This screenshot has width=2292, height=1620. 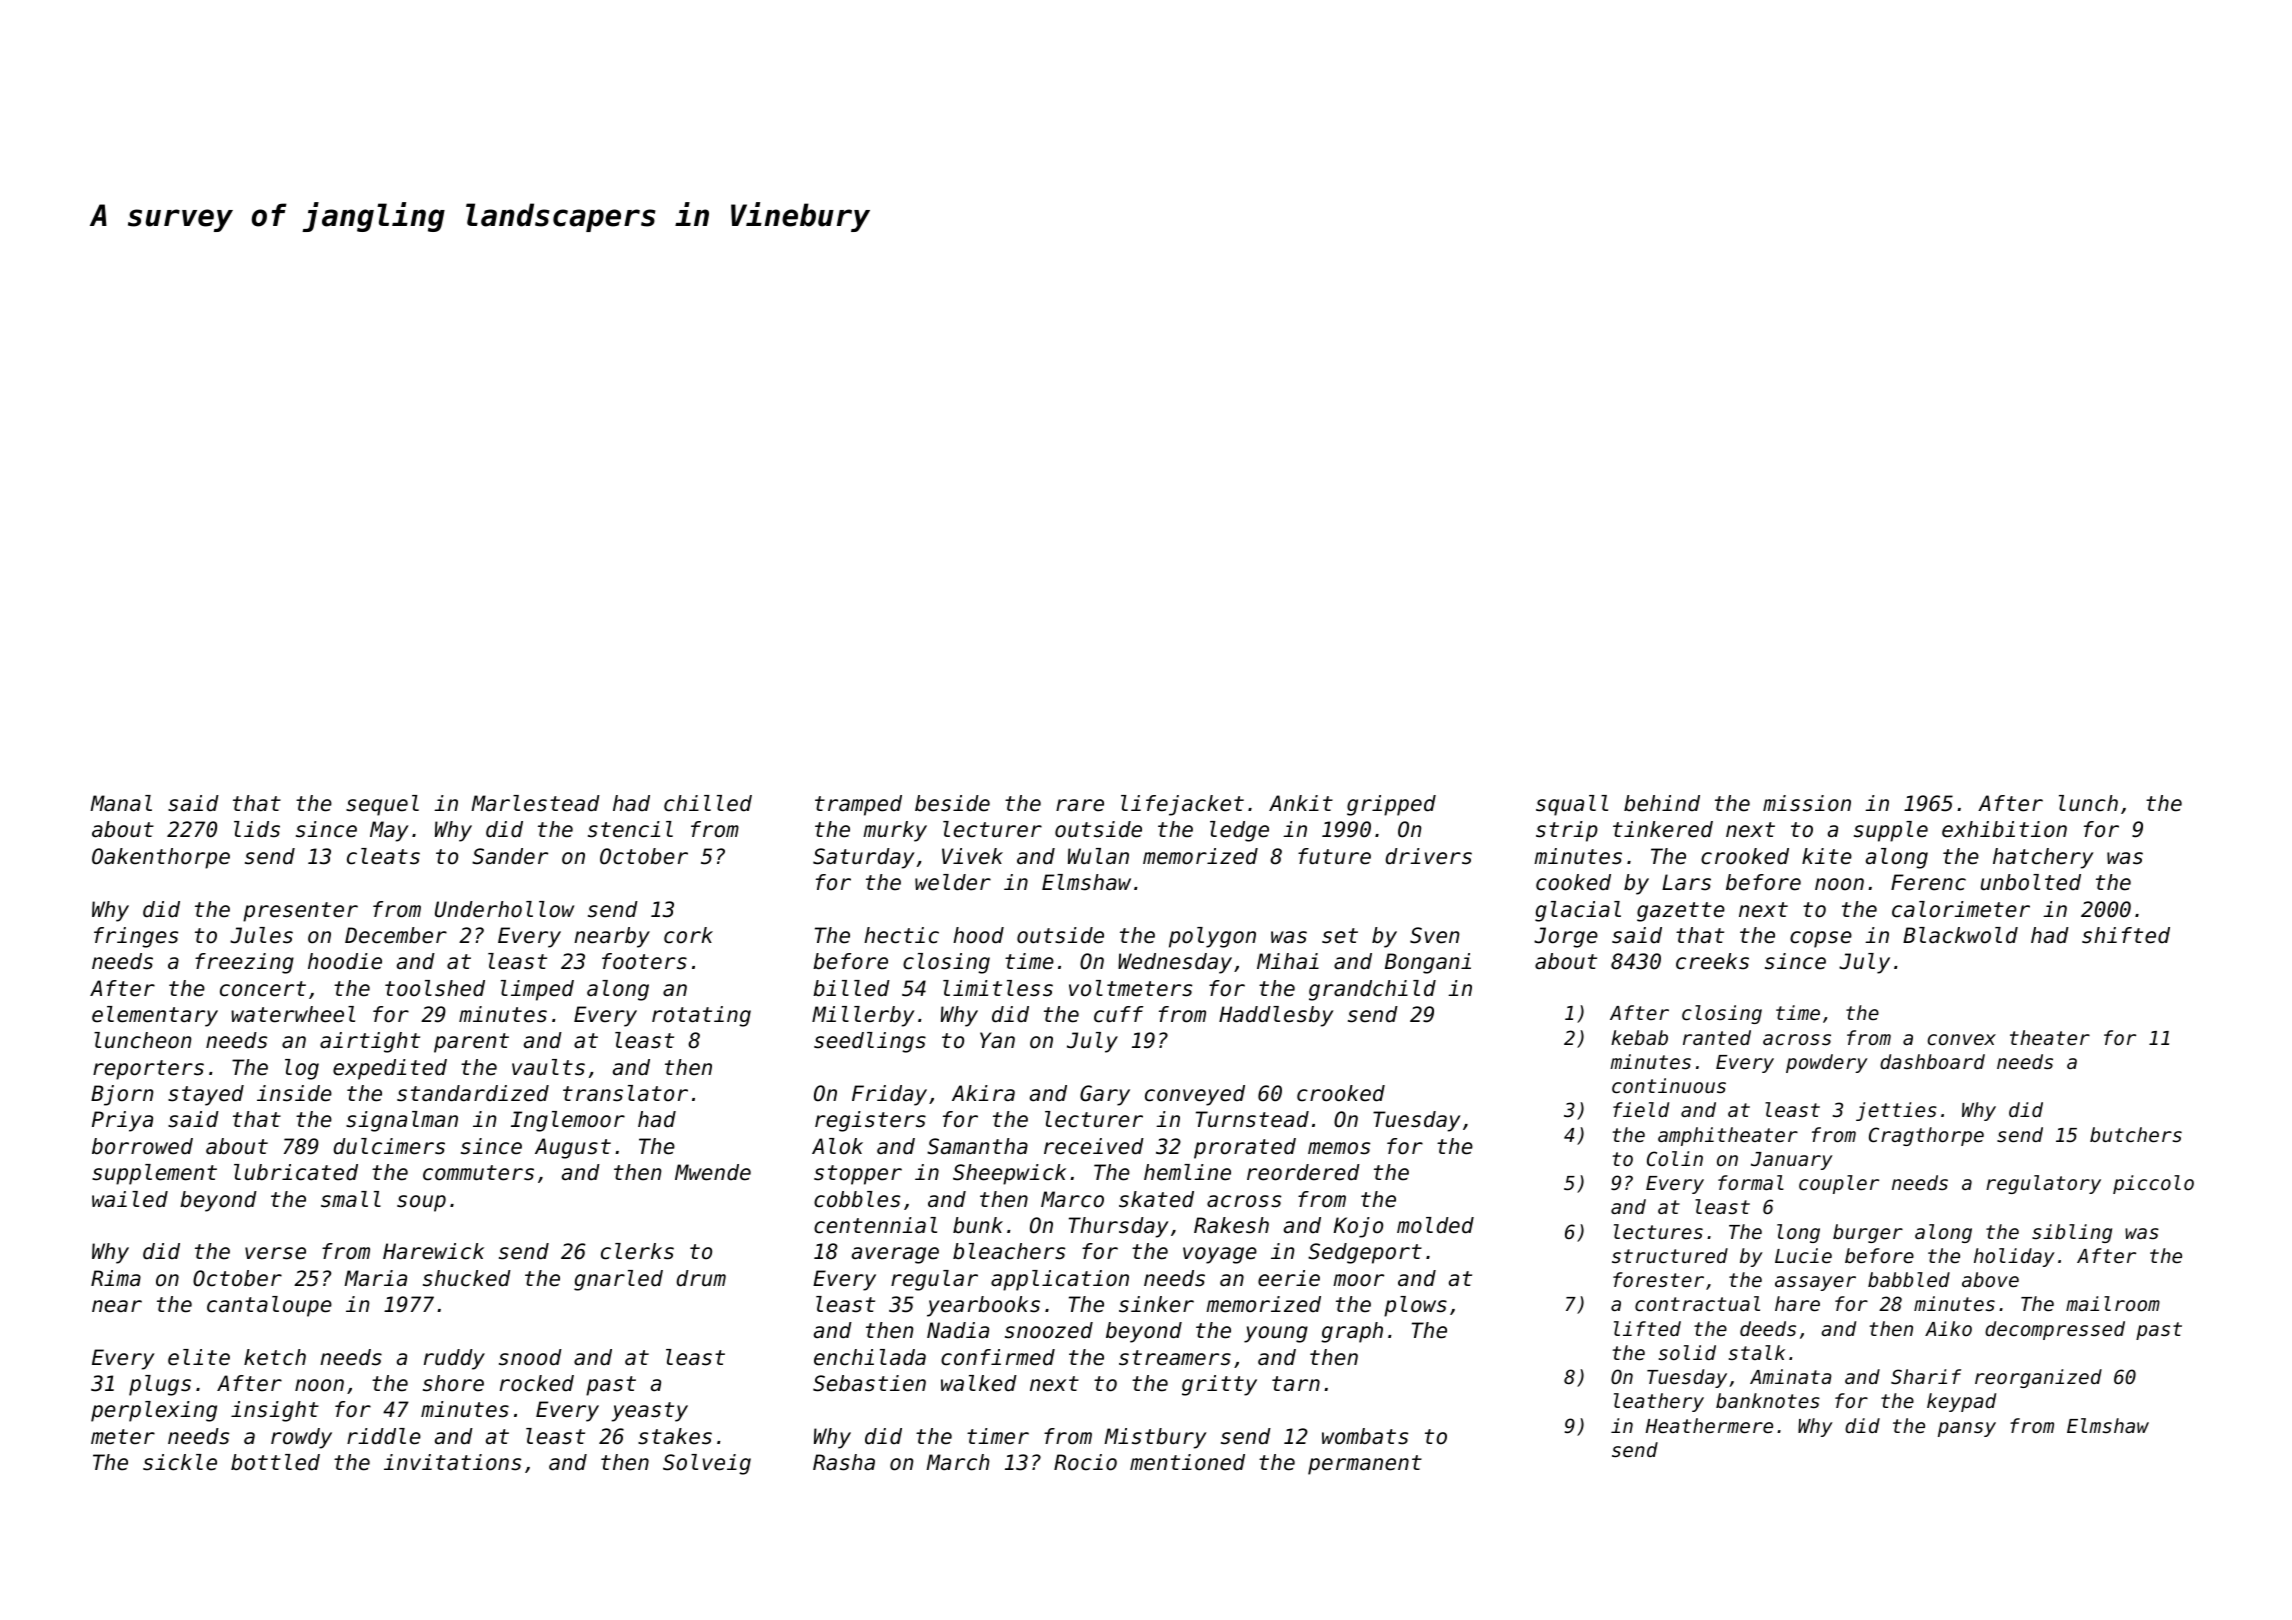 I want to click on perplexing, so click(x=154, y=1411).
